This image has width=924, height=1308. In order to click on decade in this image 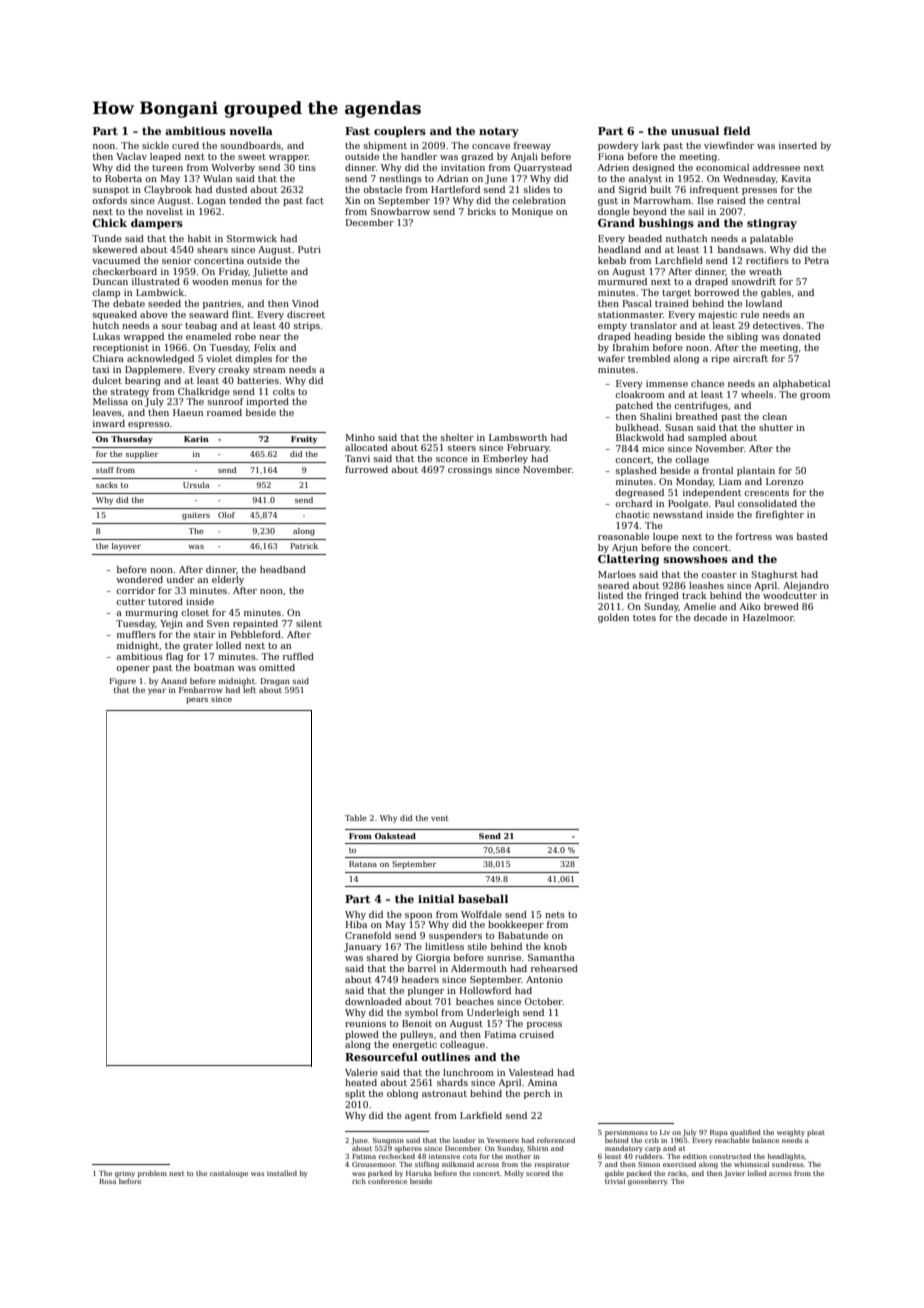, I will do `click(710, 617)`.
